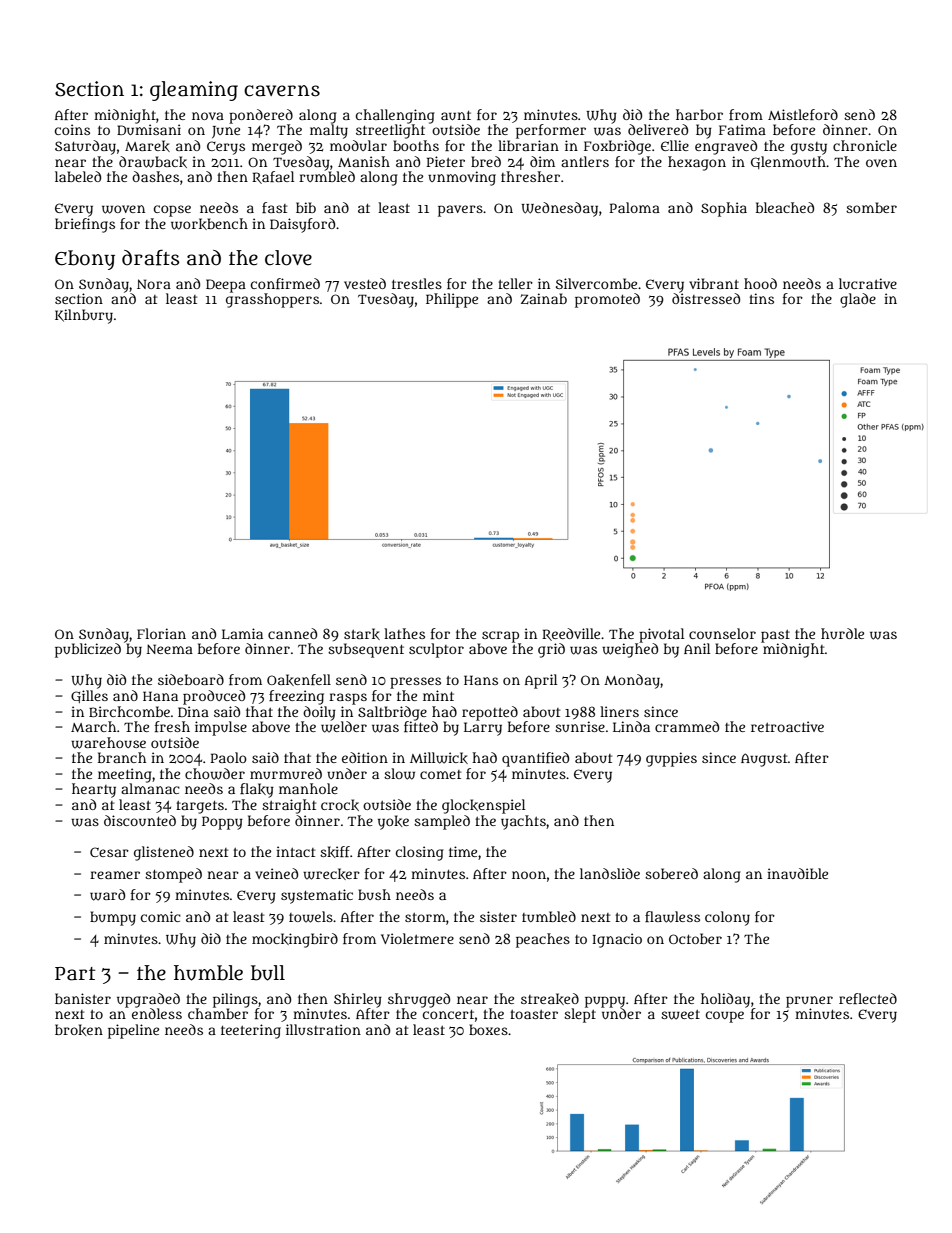 Image resolution: width=952 pixels, height=1233 pixels. Describe the element at coordinates (580, 1015) in the document. I see `slept` at that location.
